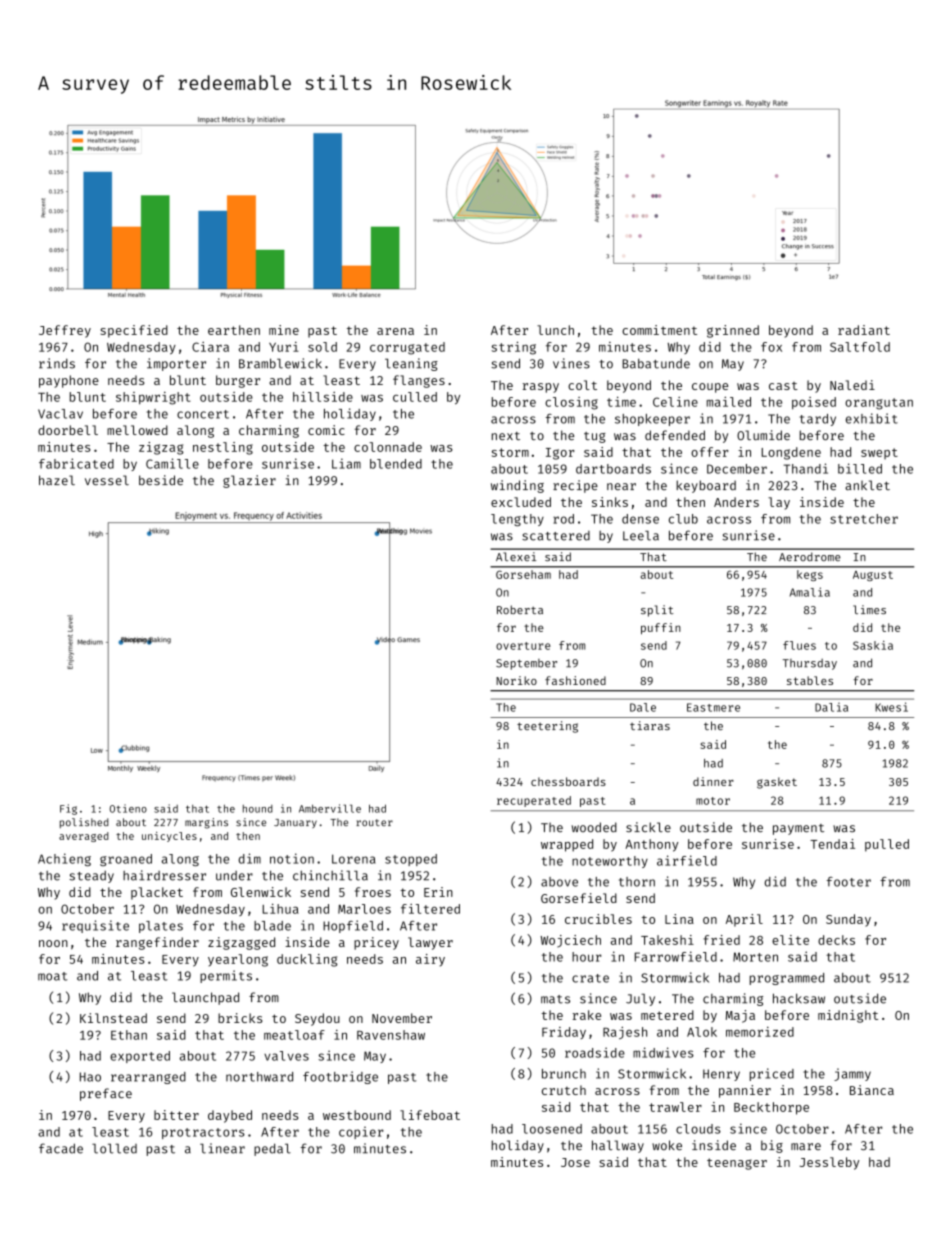  What do you see at coordinates (161, 480) in the document?
I see `beside` at bounding box center [161, 480].
